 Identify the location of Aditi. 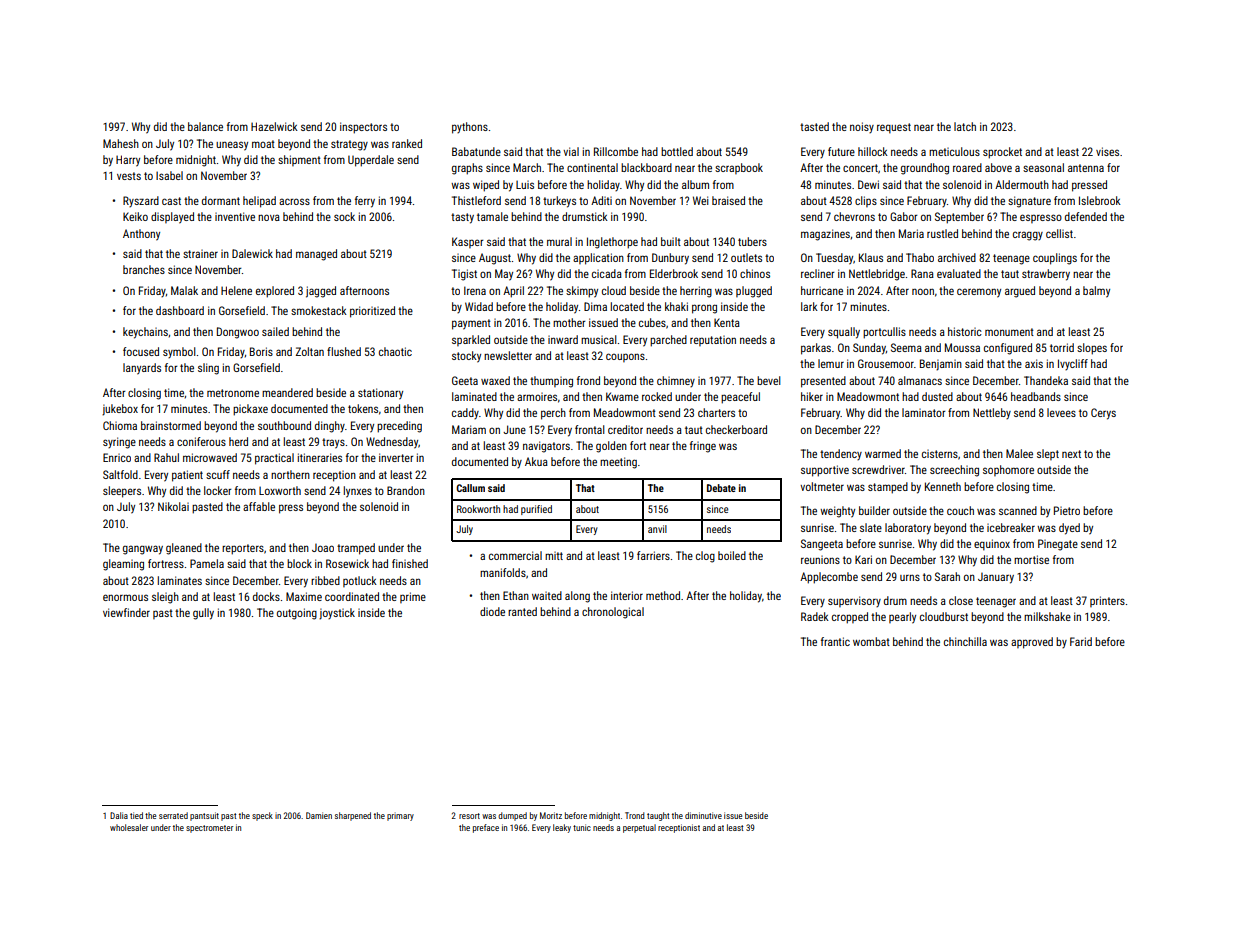
(601, 200).
